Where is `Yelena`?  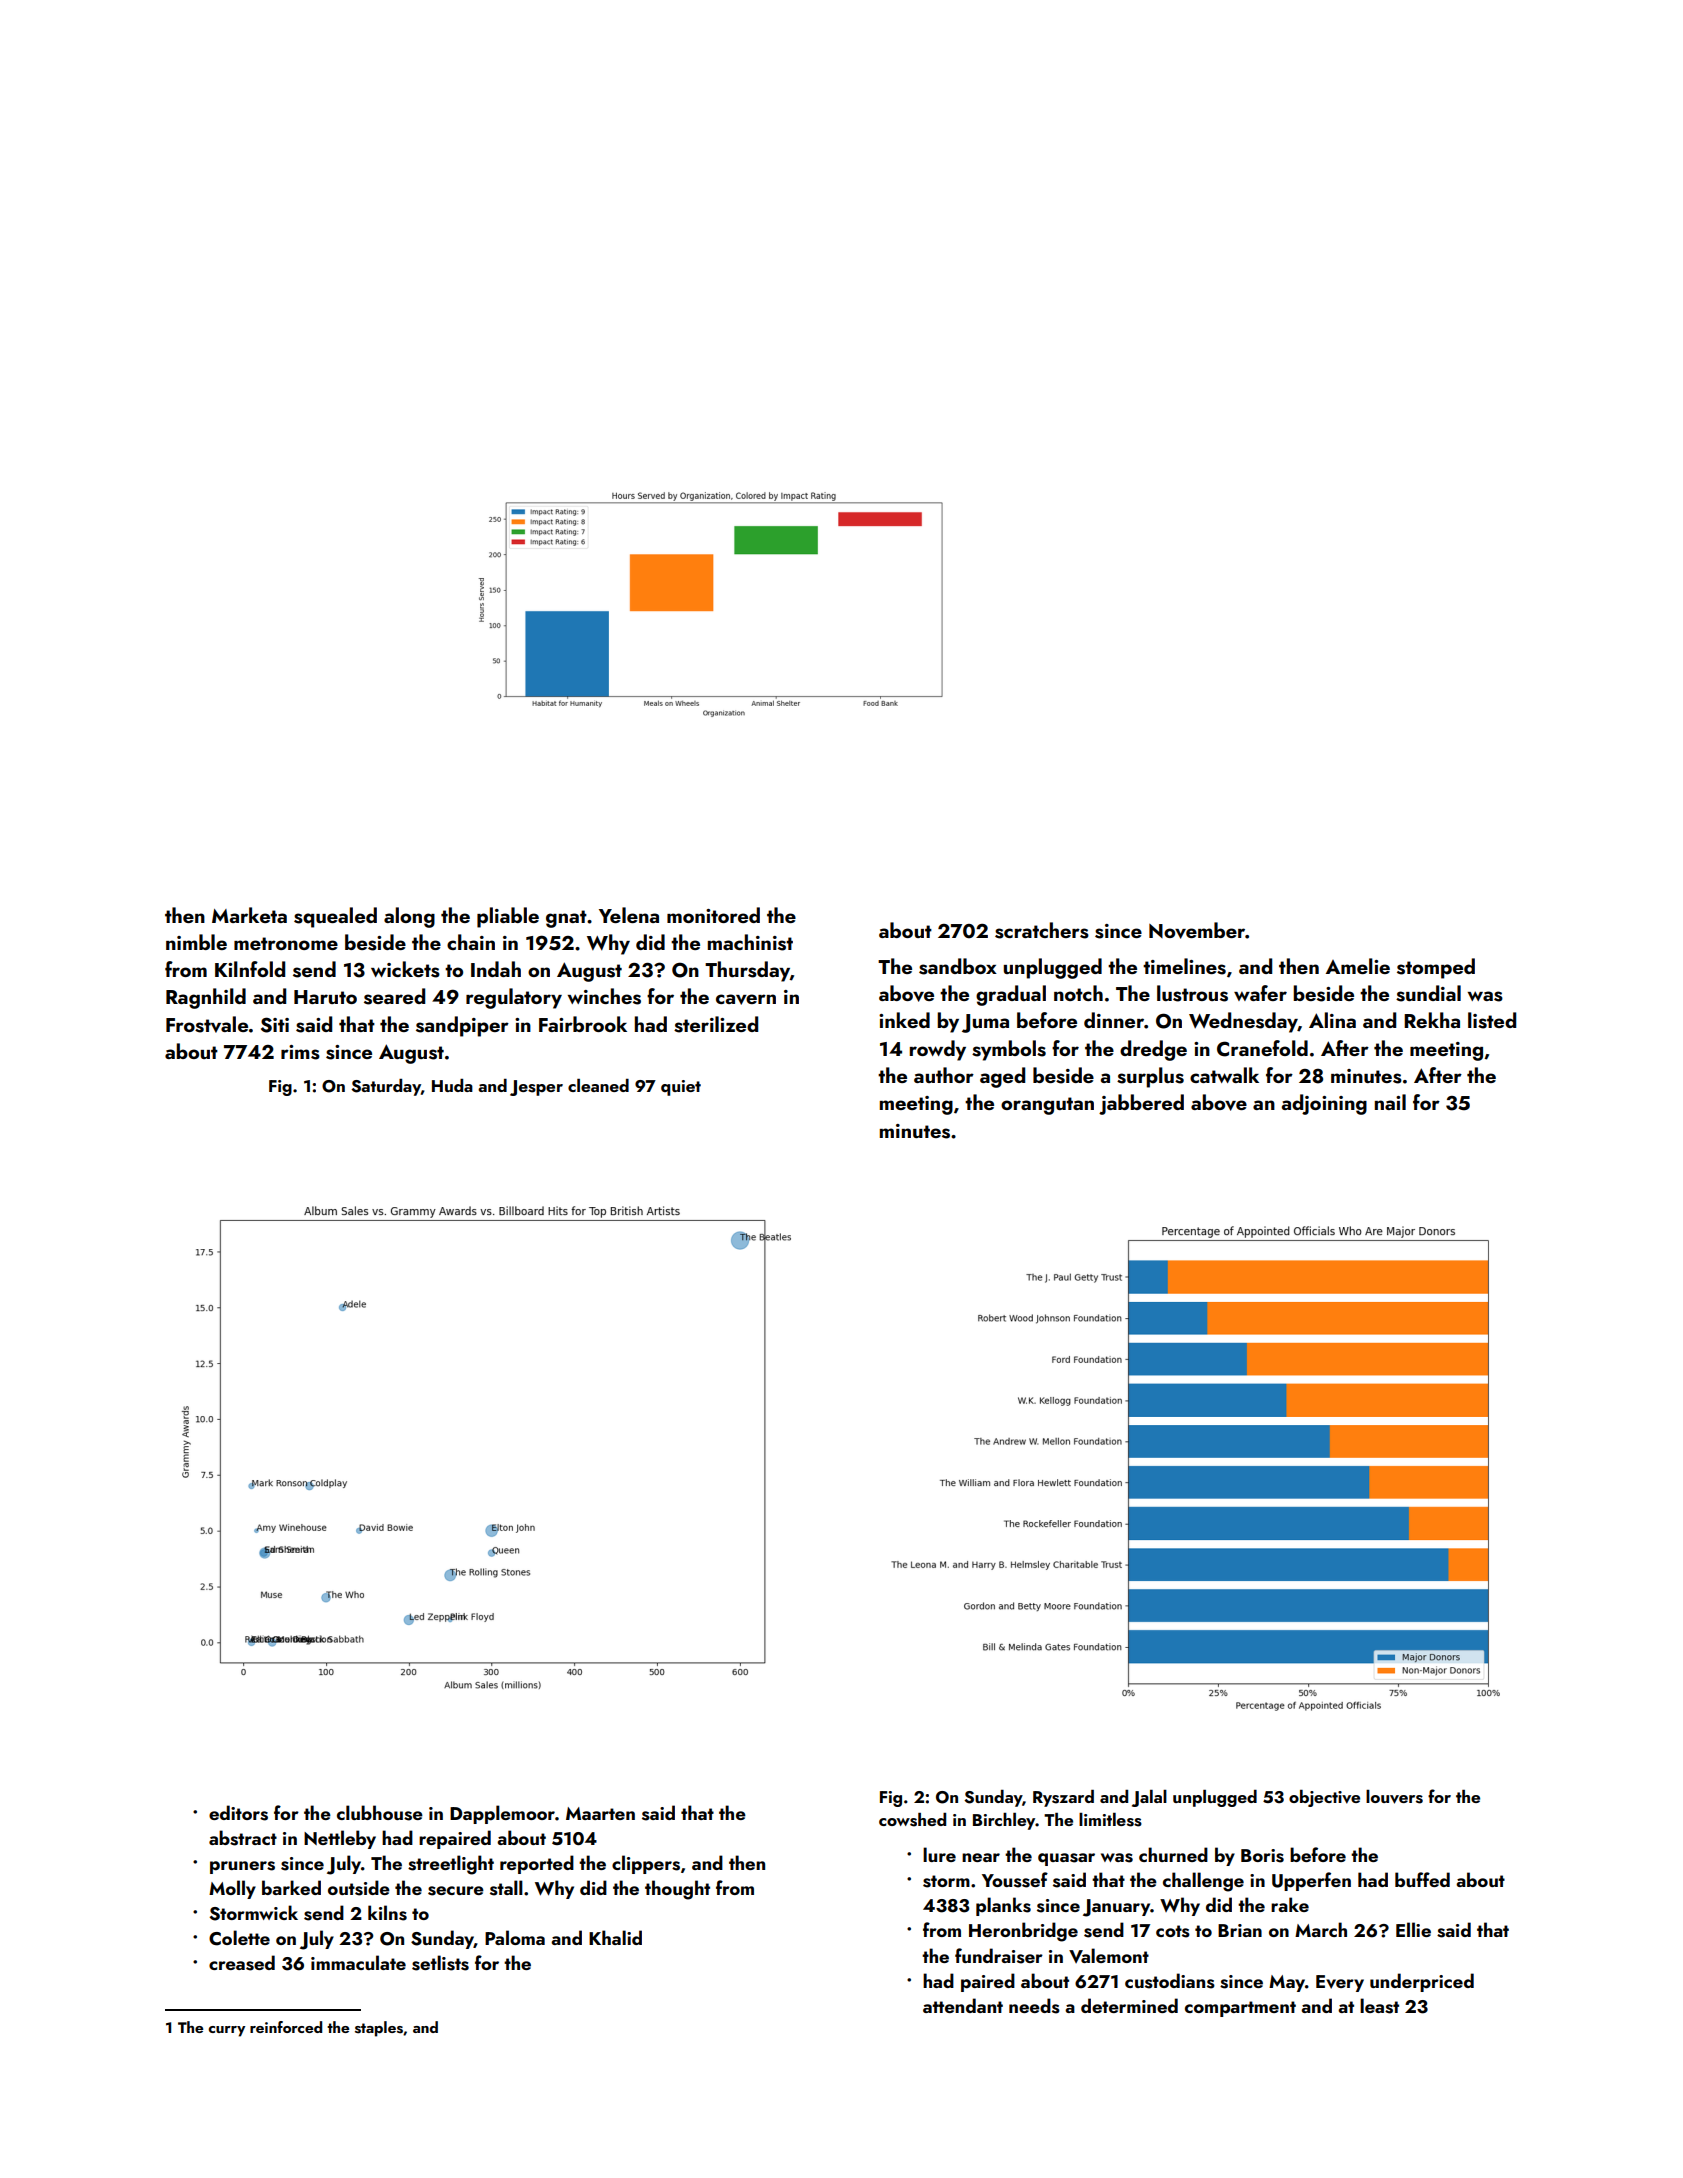 Yelena is located at coordinates (629, 915).
